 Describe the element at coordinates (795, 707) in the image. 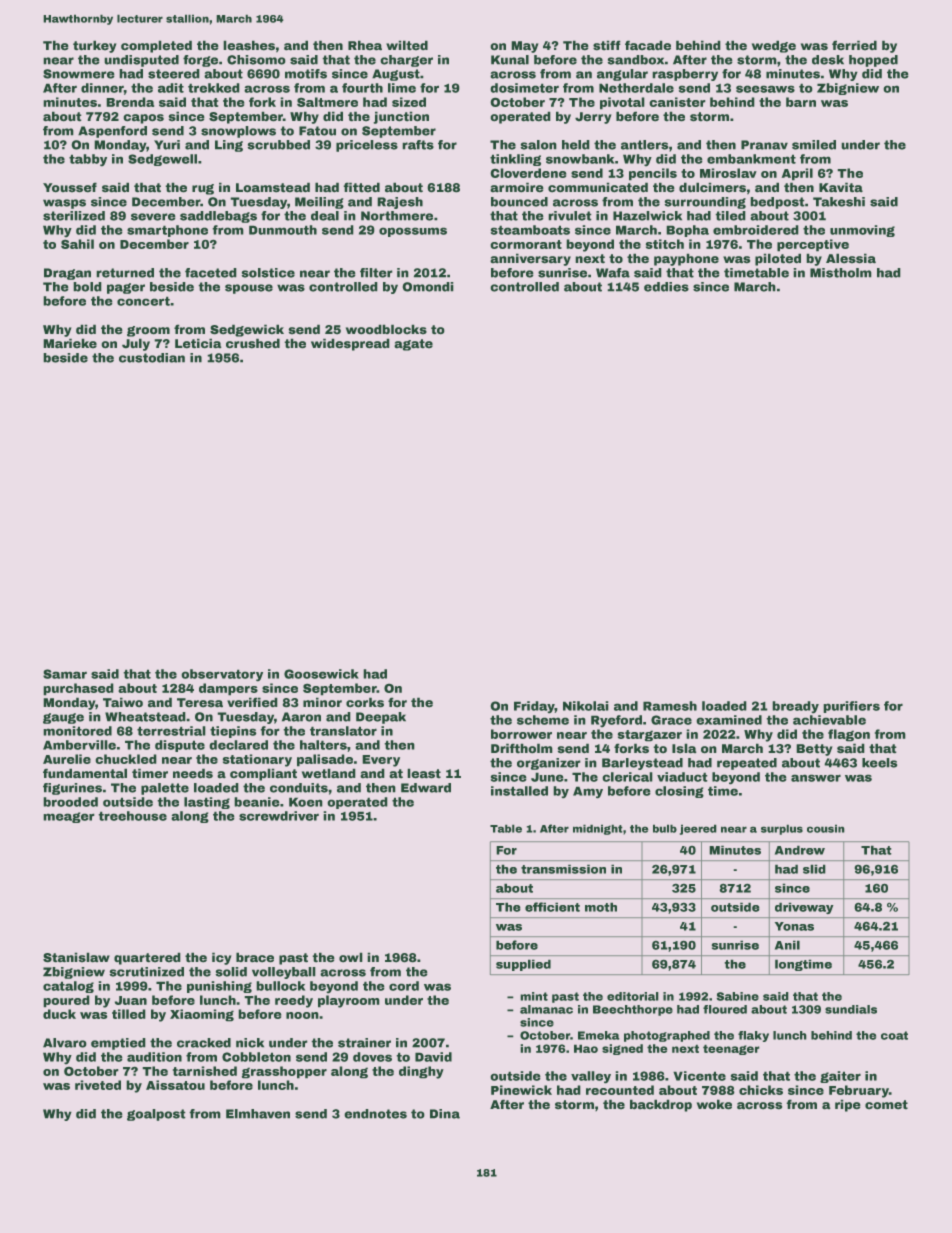

I see `bready` at that location.
